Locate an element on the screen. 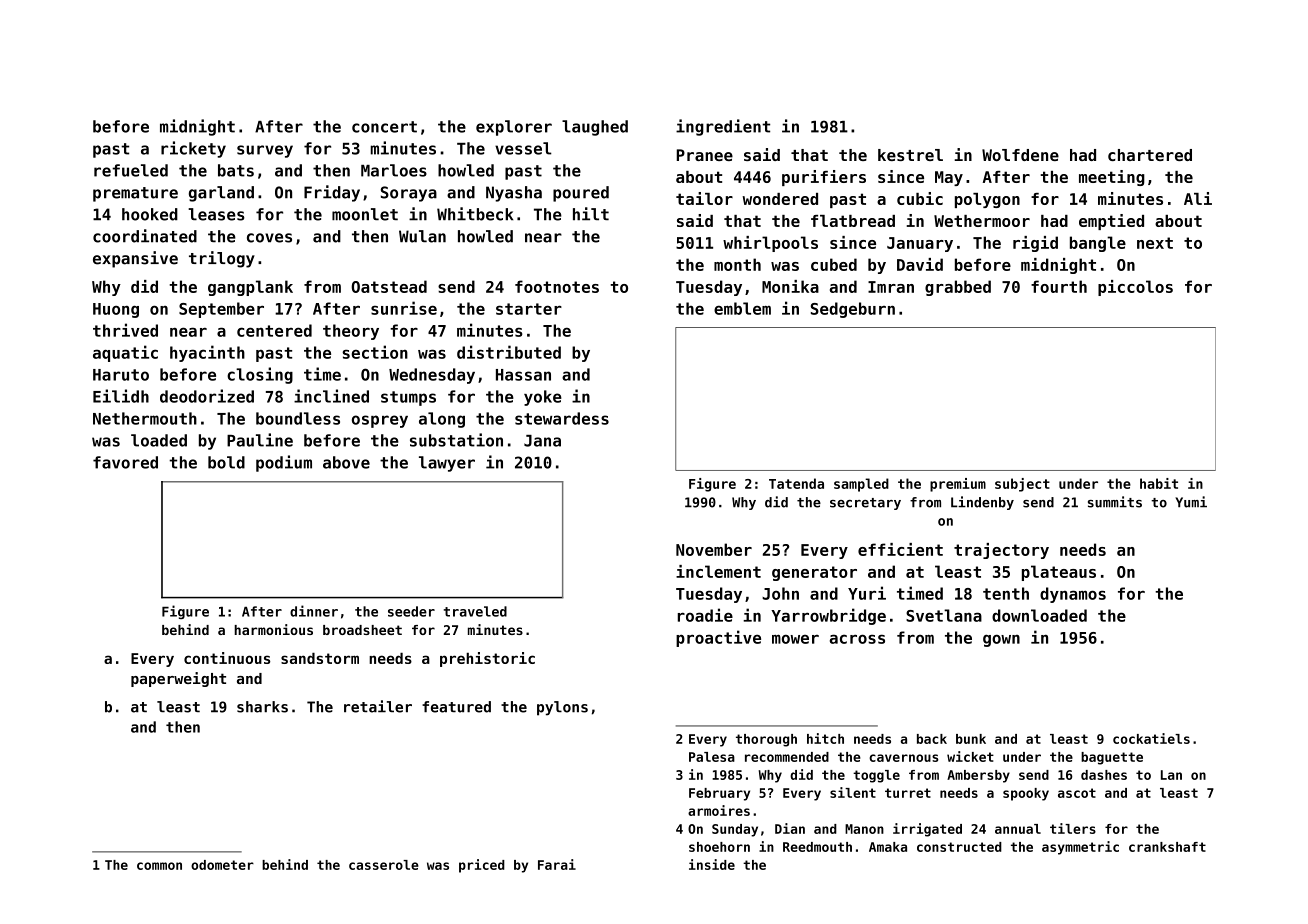  survey is located at coordinates (265, 151).
